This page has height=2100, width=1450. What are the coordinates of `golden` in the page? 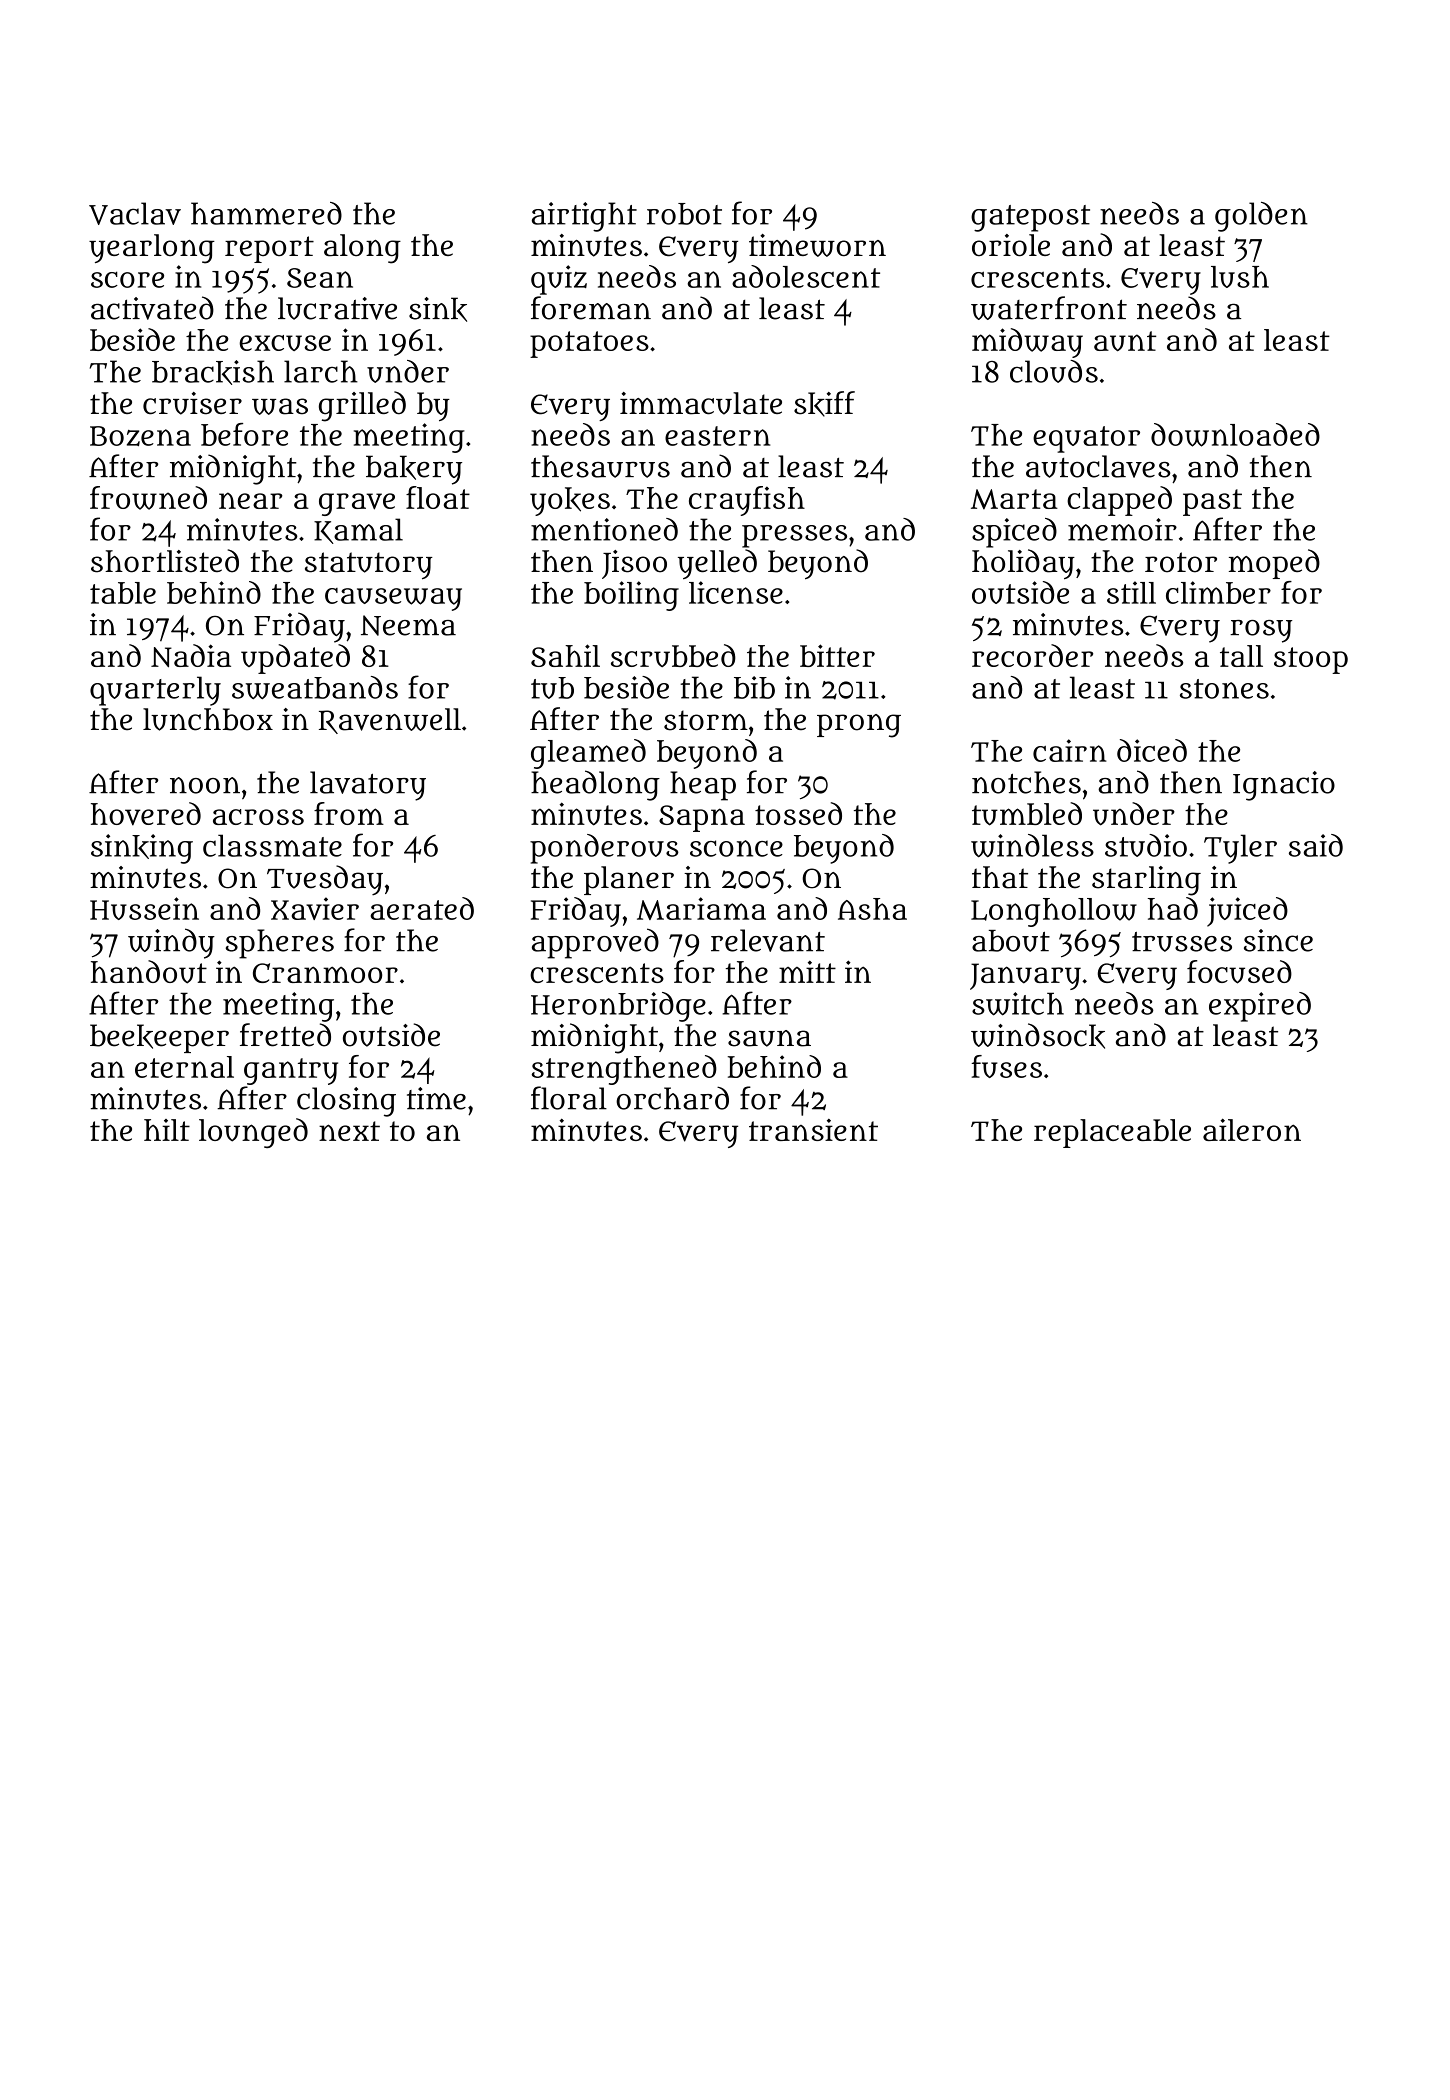 It's located at (1261, 217).
